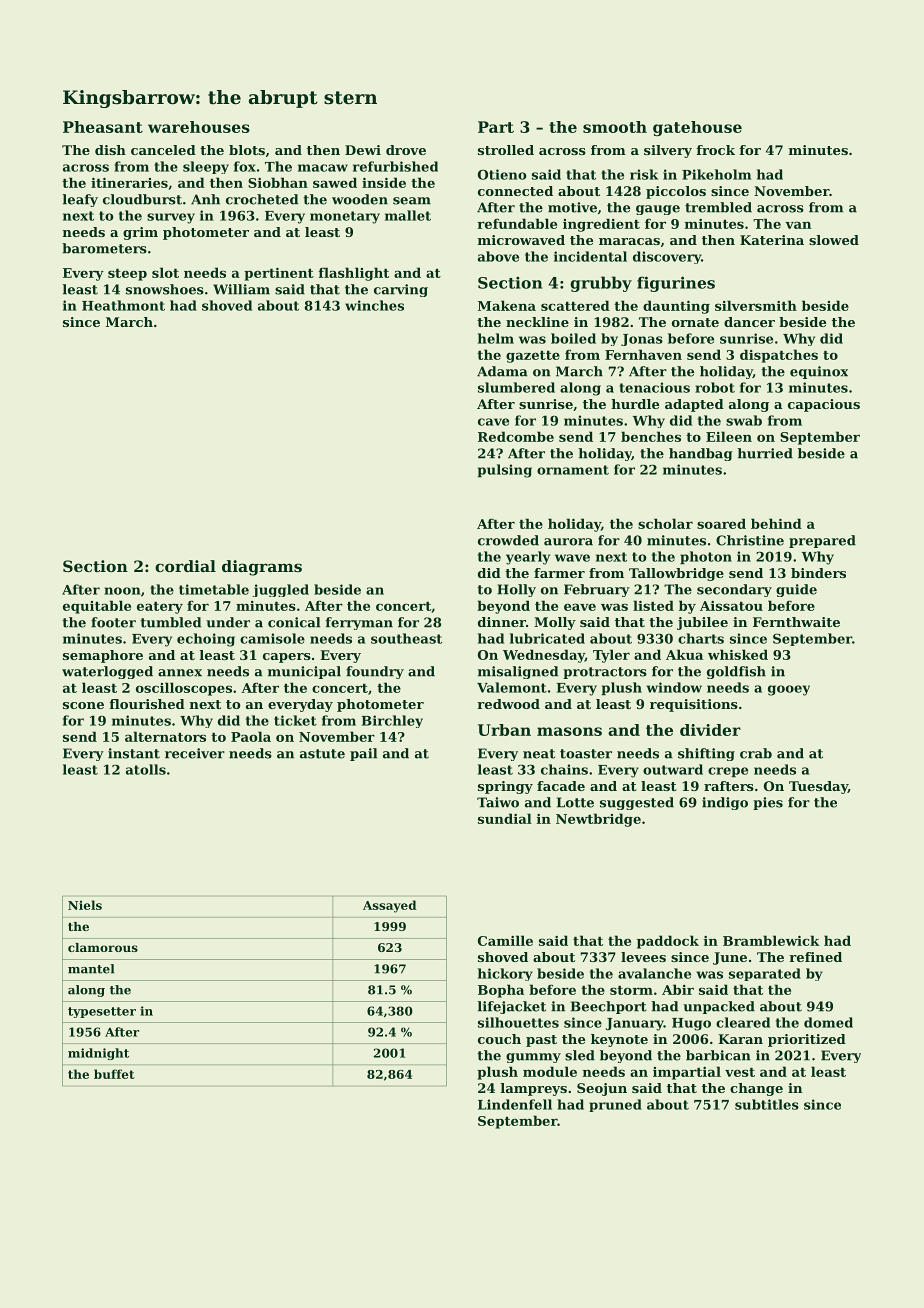 The width and height of the screenshot is (924, 1308). Describe the element at coordinates (515, 1104) in the screenshot. I see `Lindenfell` at that location.
